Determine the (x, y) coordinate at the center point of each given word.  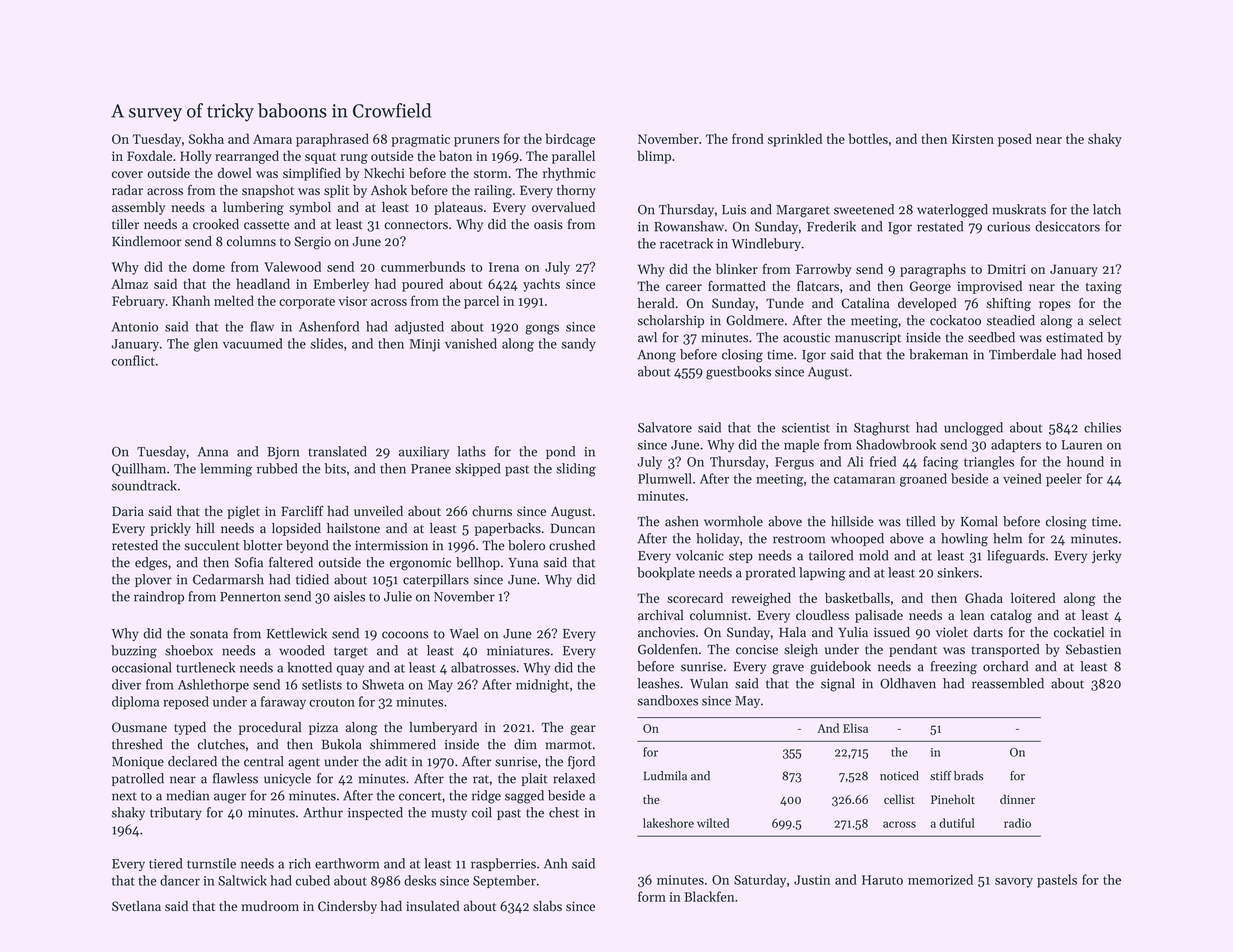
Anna (213, 452)
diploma (135, 703)
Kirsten (973, 139)
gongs (542, 329)
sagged (524, 797)
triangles (989, 463)
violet (952, 632)
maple (801, 445)
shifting (1008, 304)
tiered (165, 863)
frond (748, 138)
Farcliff (302, 510)
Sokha (206, 138)
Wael (464, 633)
